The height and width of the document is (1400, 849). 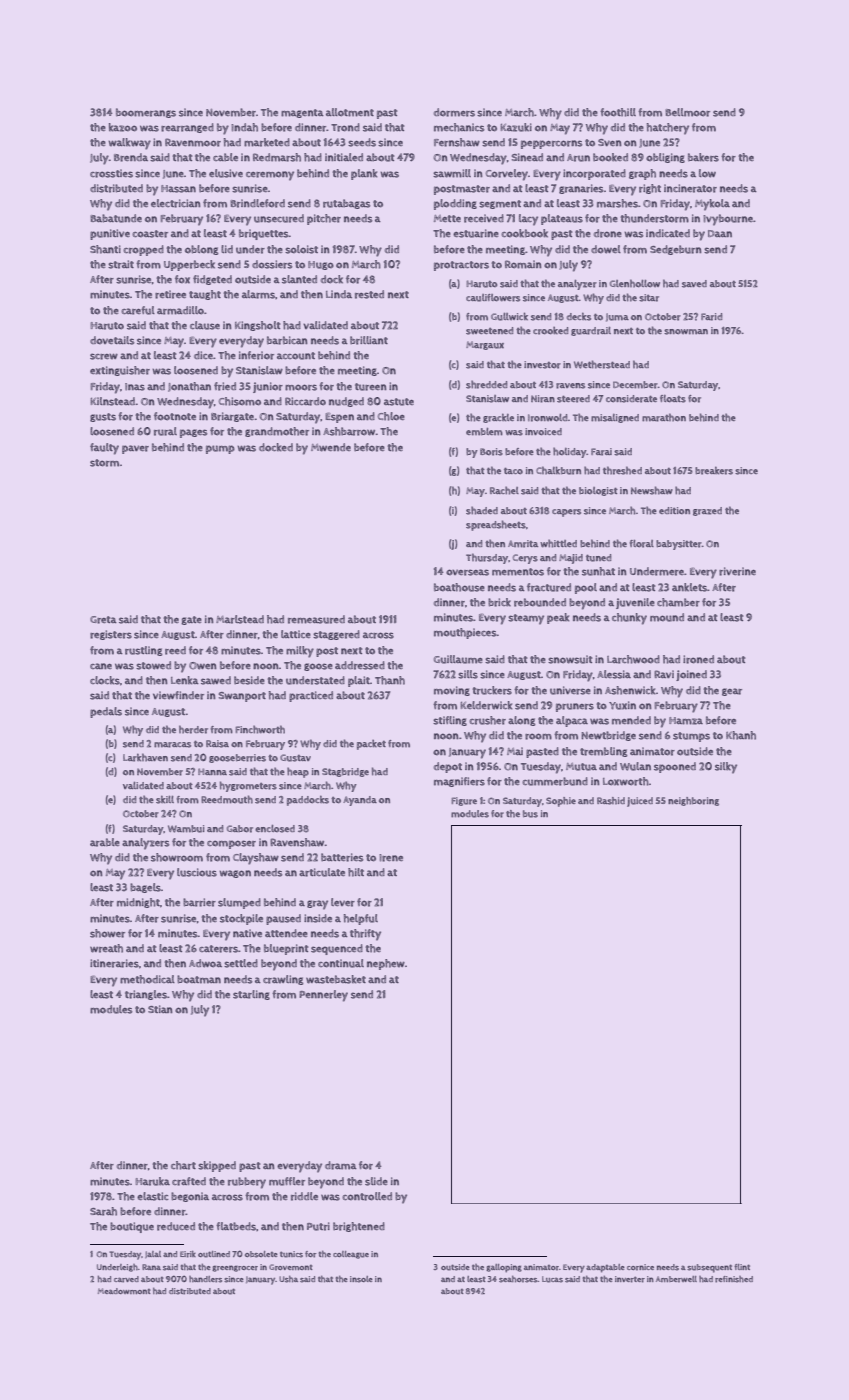 What do you see at coordinates (686, 721) in the document?
I see `Hamza` at bounding box center [686, 721].
